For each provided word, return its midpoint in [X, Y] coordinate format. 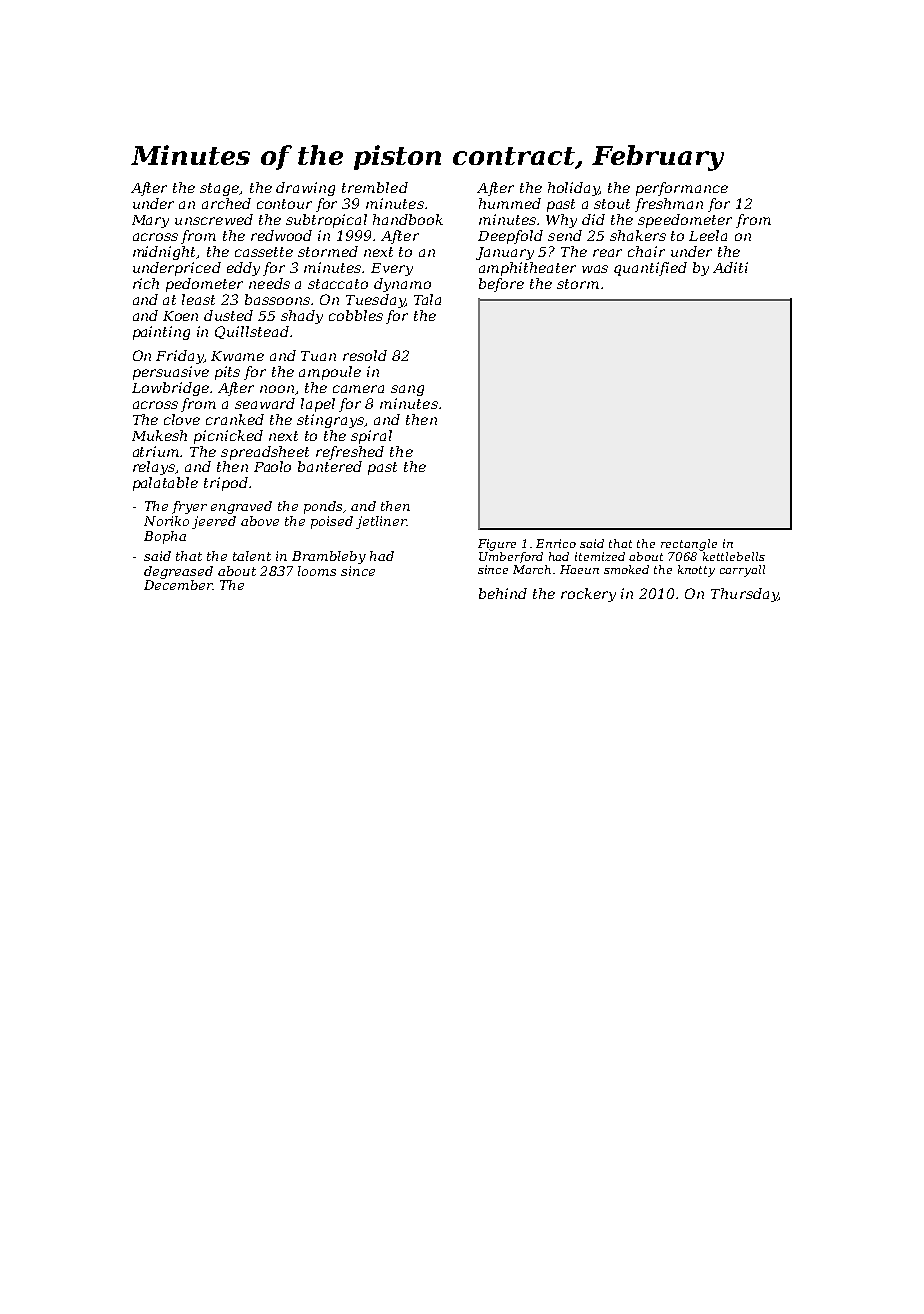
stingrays [330, 421]
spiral [371, 437]
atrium [156, 451]
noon [277, 389]
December [178, 585]
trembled [375, 187]
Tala [427, 299]
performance [682, 189]
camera [358, 389]
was [595, 269]
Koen [180, 316]
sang [407, 390]
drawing [305, 189]
